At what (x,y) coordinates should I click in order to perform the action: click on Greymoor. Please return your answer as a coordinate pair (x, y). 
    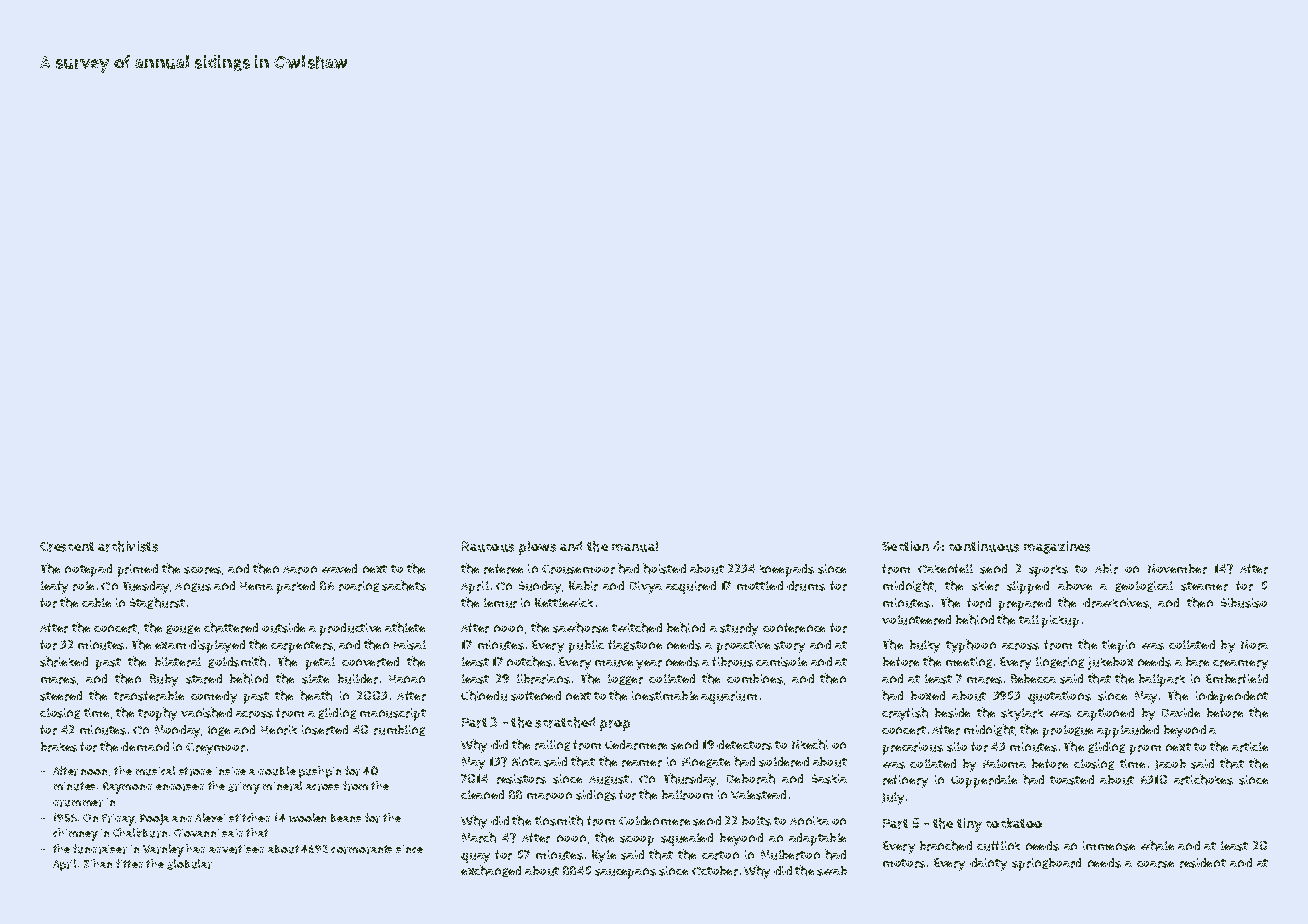
    Looking at the image, I should click on (215, 749).
